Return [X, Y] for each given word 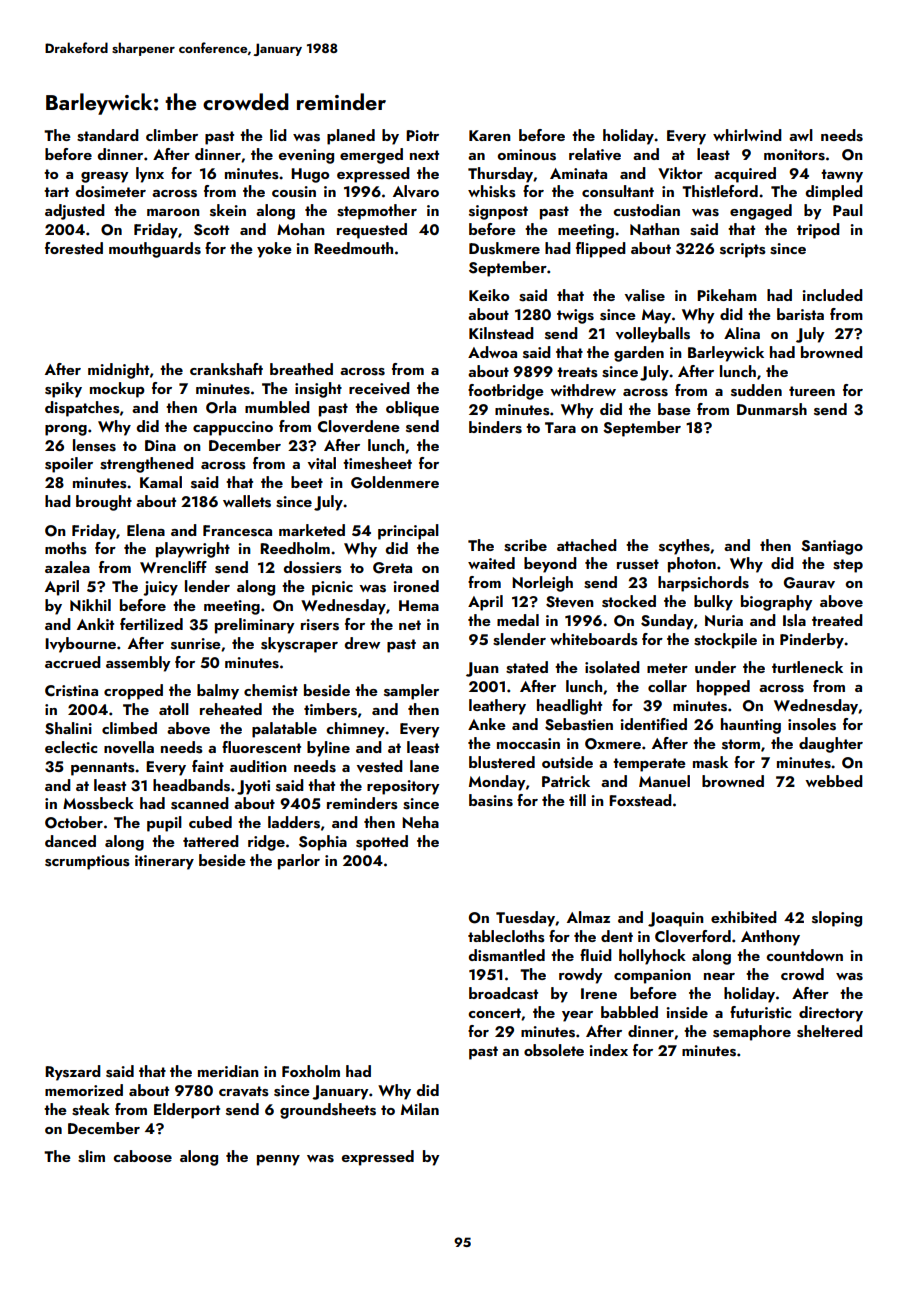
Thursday [501, 175]
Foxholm [311, 1071]
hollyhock [652, 957]
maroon [173, 212]
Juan [482, 669]
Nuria [724, 620]
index [608, 1050]
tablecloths [506, 936]
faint [208, 766]
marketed [312, 530]
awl [801, 135]
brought [104, 503]
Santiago [832, 547]
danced [70, 841]
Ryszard [73, 1073]
